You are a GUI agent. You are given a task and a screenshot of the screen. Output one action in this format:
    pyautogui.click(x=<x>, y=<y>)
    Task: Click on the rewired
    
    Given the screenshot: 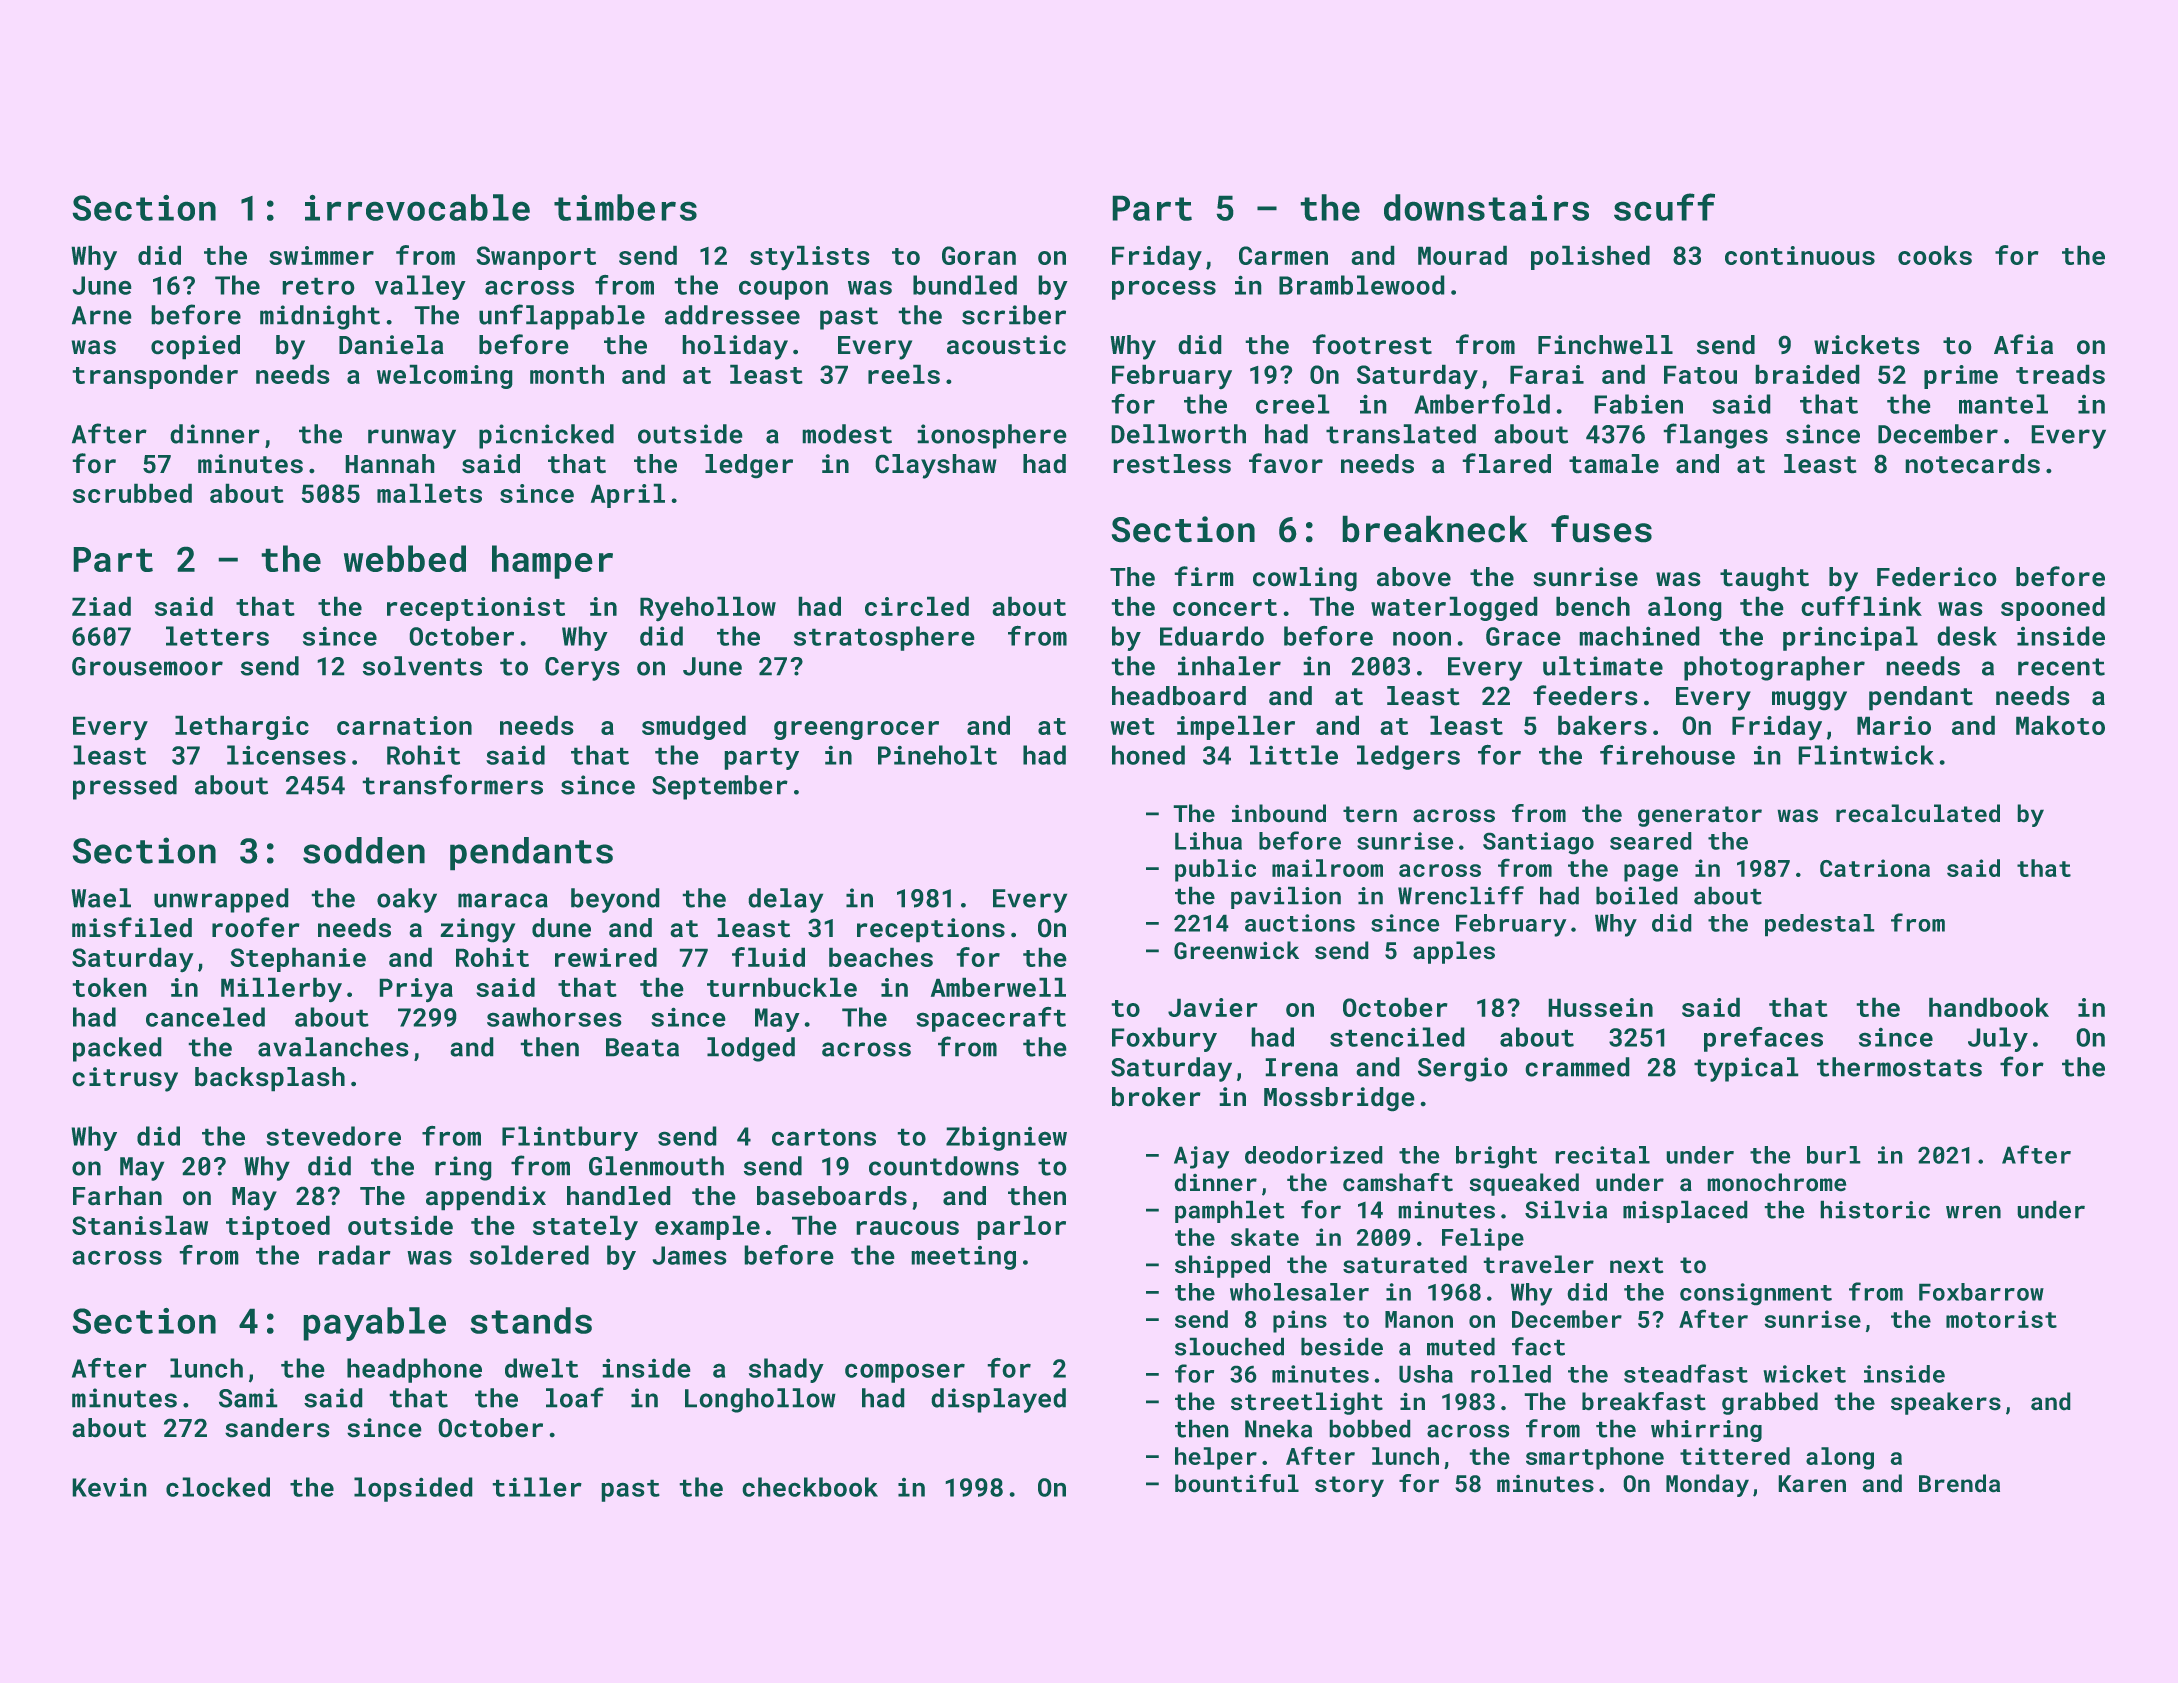 What is the action you would take?
    pyautogui.click(x=606, y=957)
